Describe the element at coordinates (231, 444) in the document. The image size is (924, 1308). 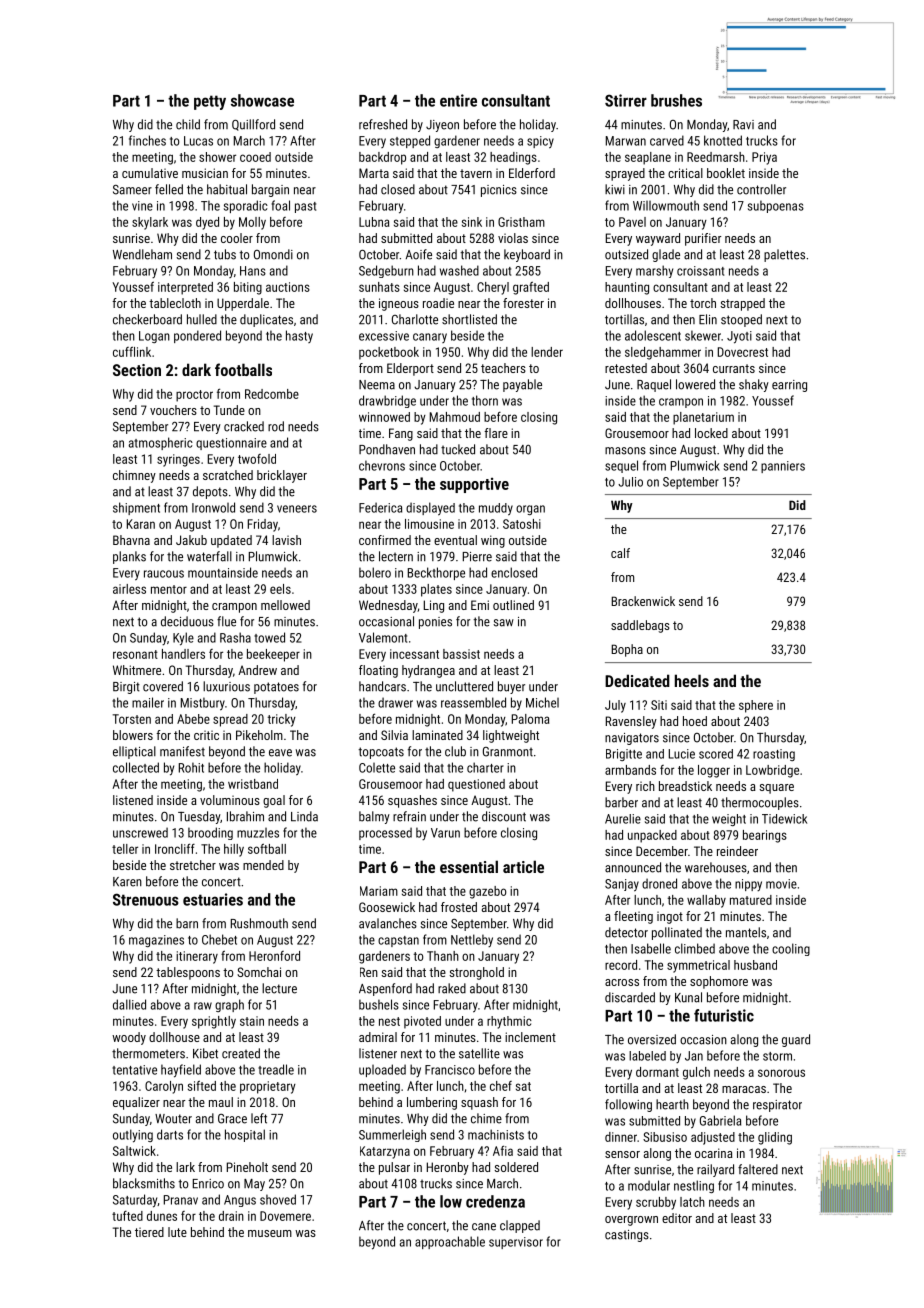
I see `questionnaire` at that location.
